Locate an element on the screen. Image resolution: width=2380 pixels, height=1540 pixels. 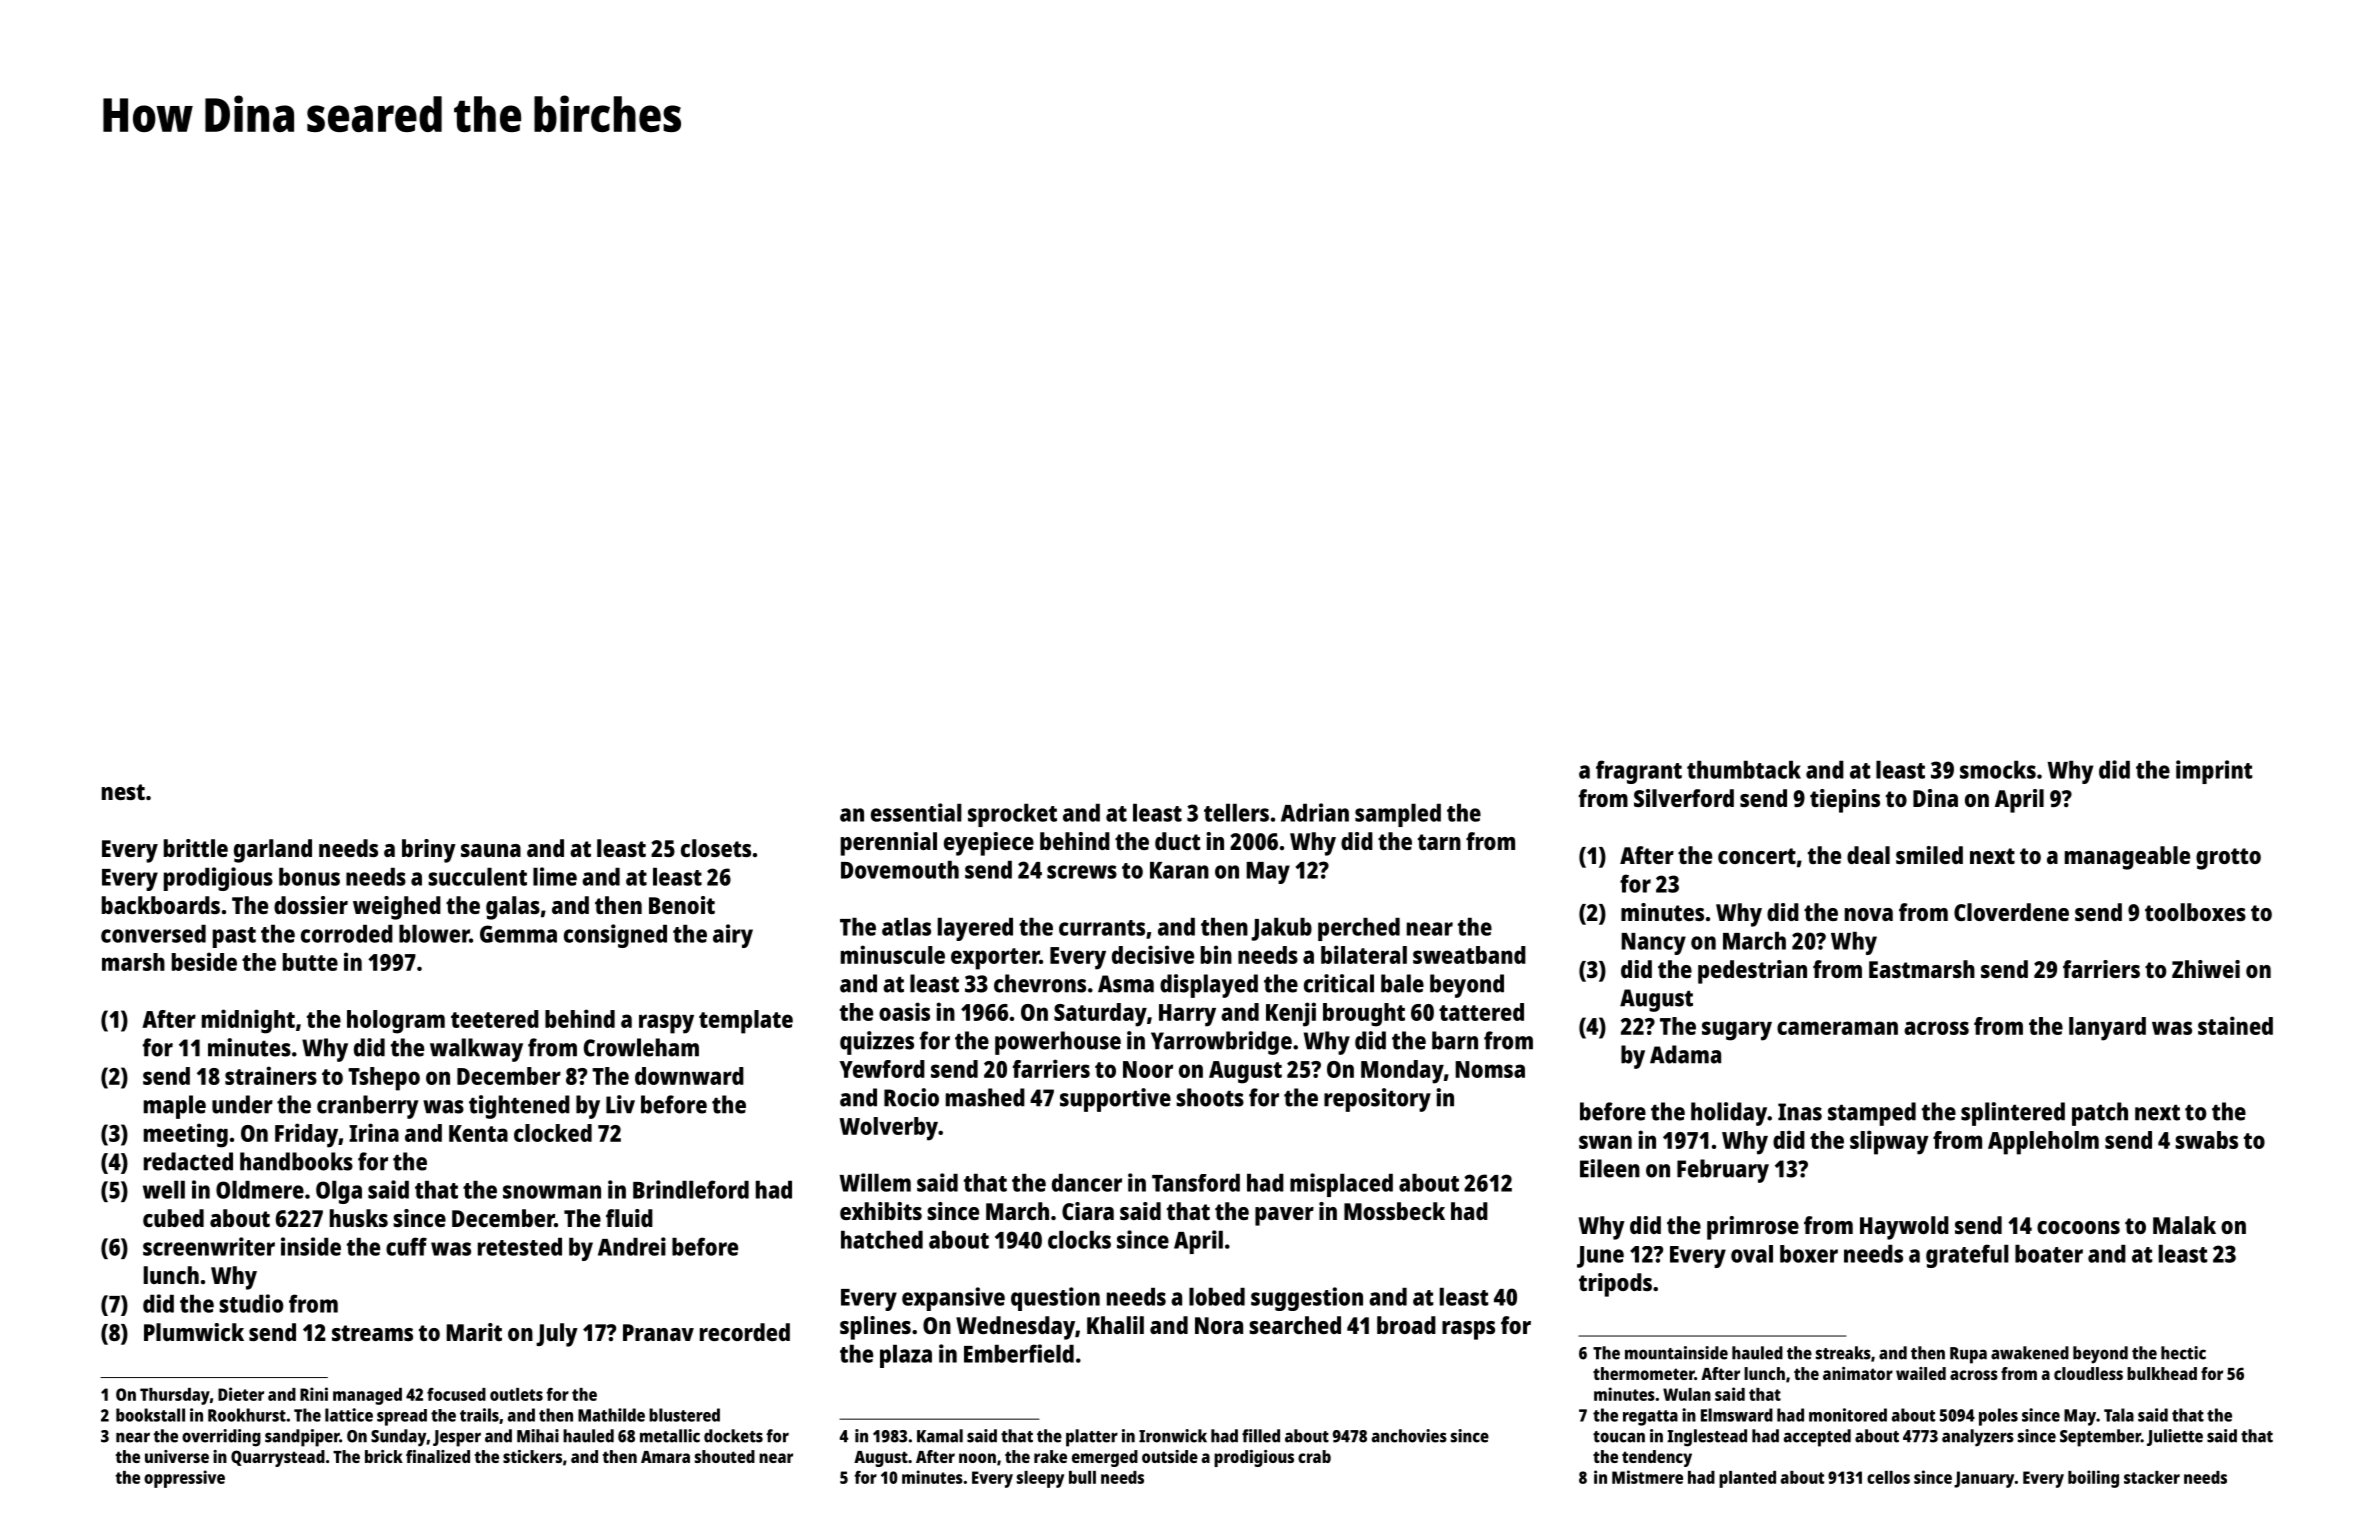
June is located at coordinates (1600, 1257).
